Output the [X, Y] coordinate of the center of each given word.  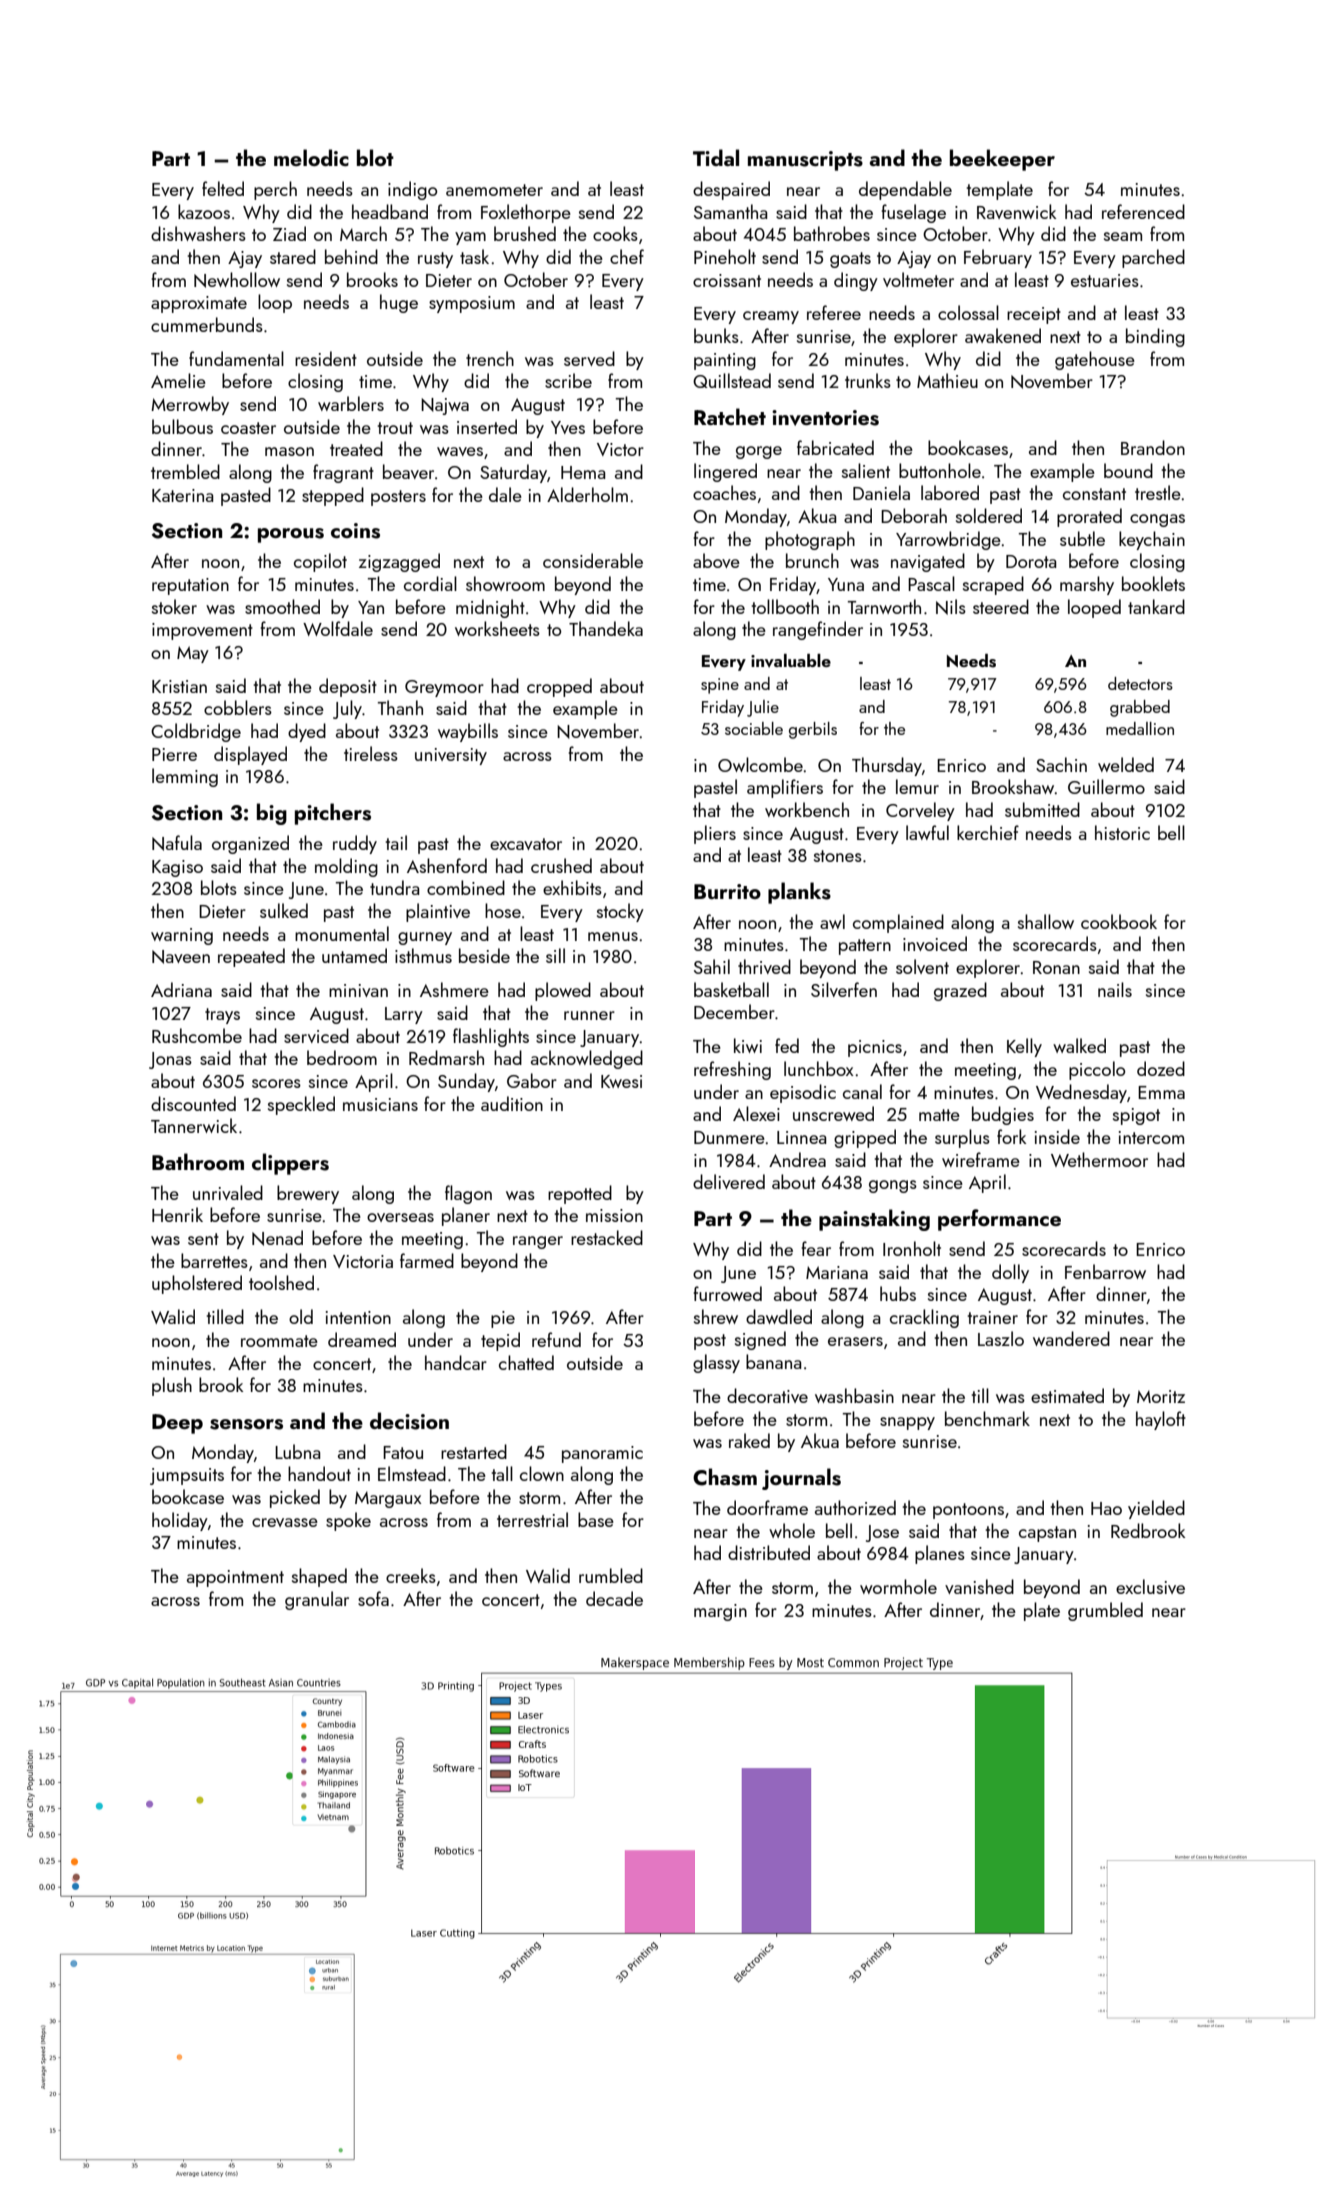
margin [720, 1612]
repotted [580, 1194]
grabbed [1140, 708]
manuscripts [805, 161]
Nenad [277, 1238]
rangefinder [818, 630]
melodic [311, 157]
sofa [373, 1598]
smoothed [282, 606]
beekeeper [1002, 160]
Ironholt [912, 1248]
